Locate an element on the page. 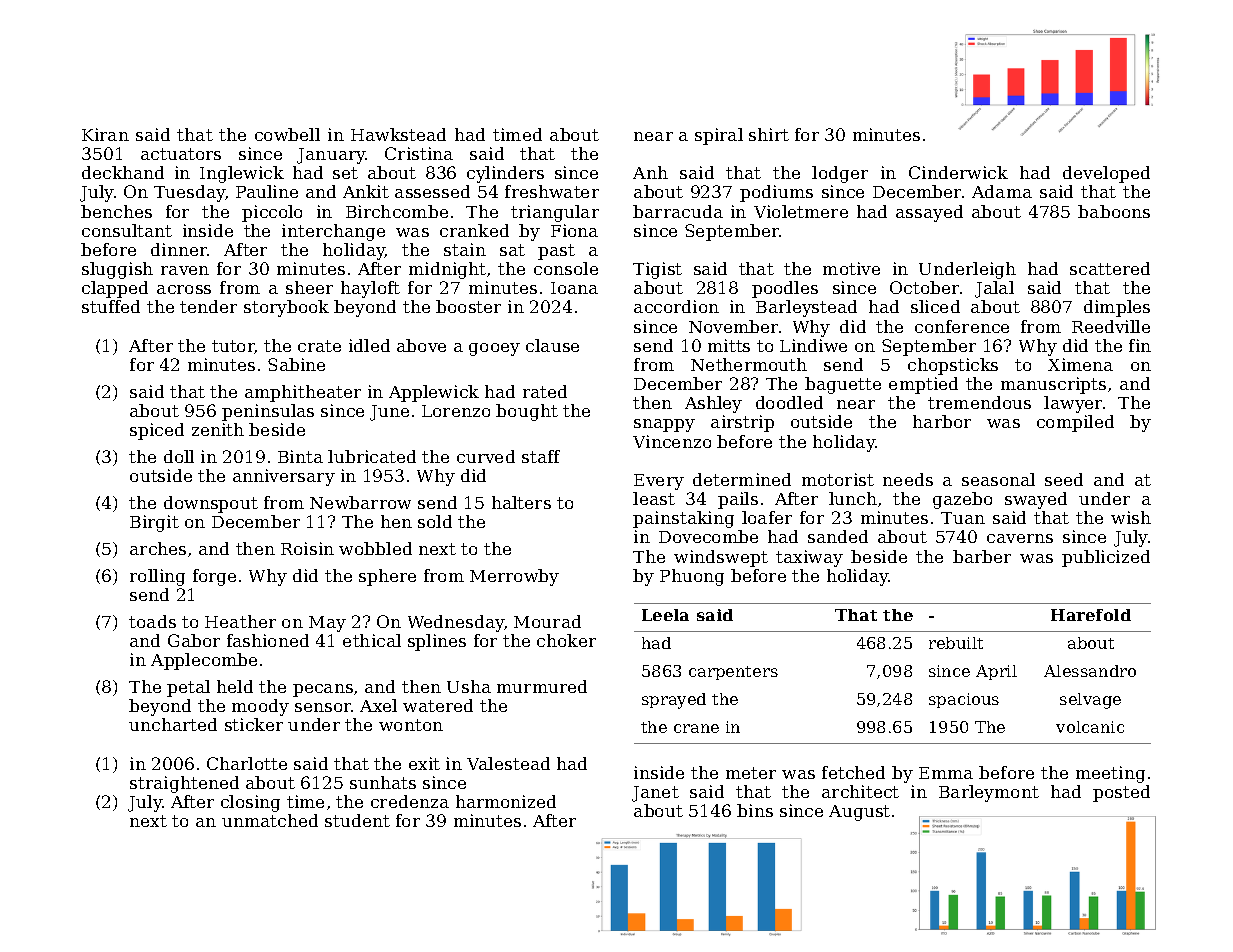  lodger is located at coordinates (840, 174).
